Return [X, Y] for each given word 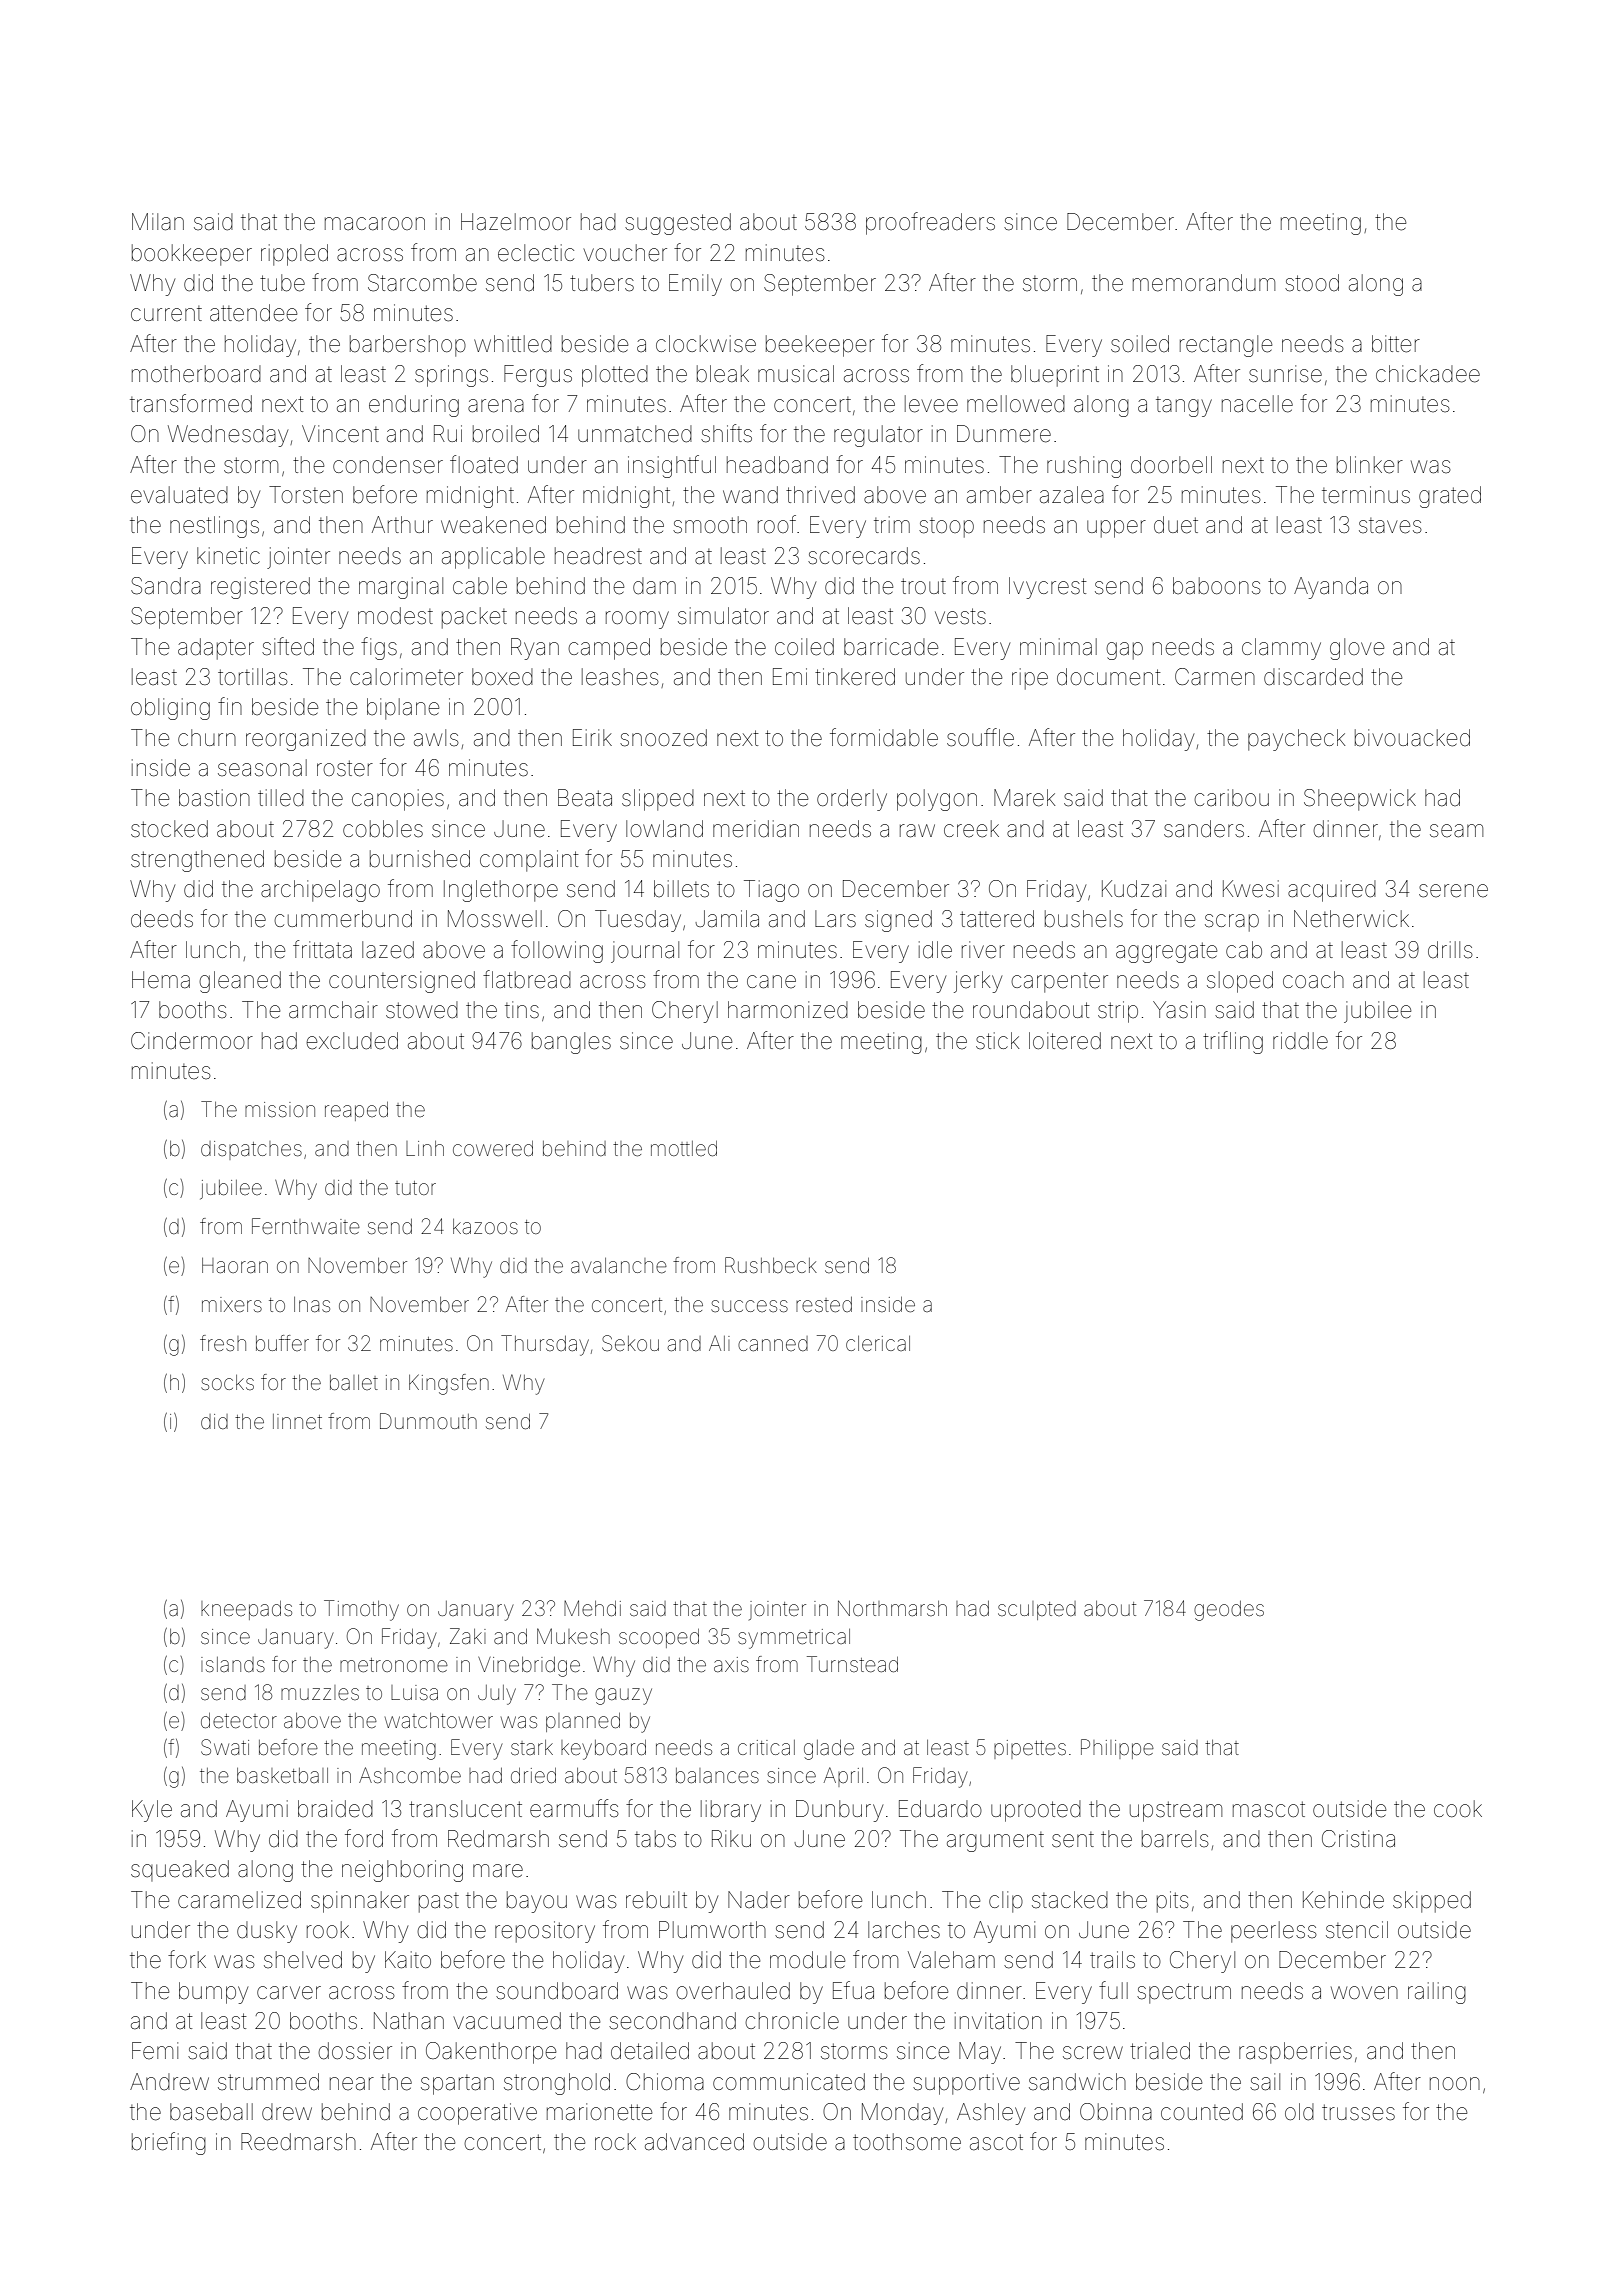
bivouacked [1412, 738]
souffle [980, 737]
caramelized [239, 1900]
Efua [853, 1990]
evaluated [179, 495]
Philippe [1117, 1749]
